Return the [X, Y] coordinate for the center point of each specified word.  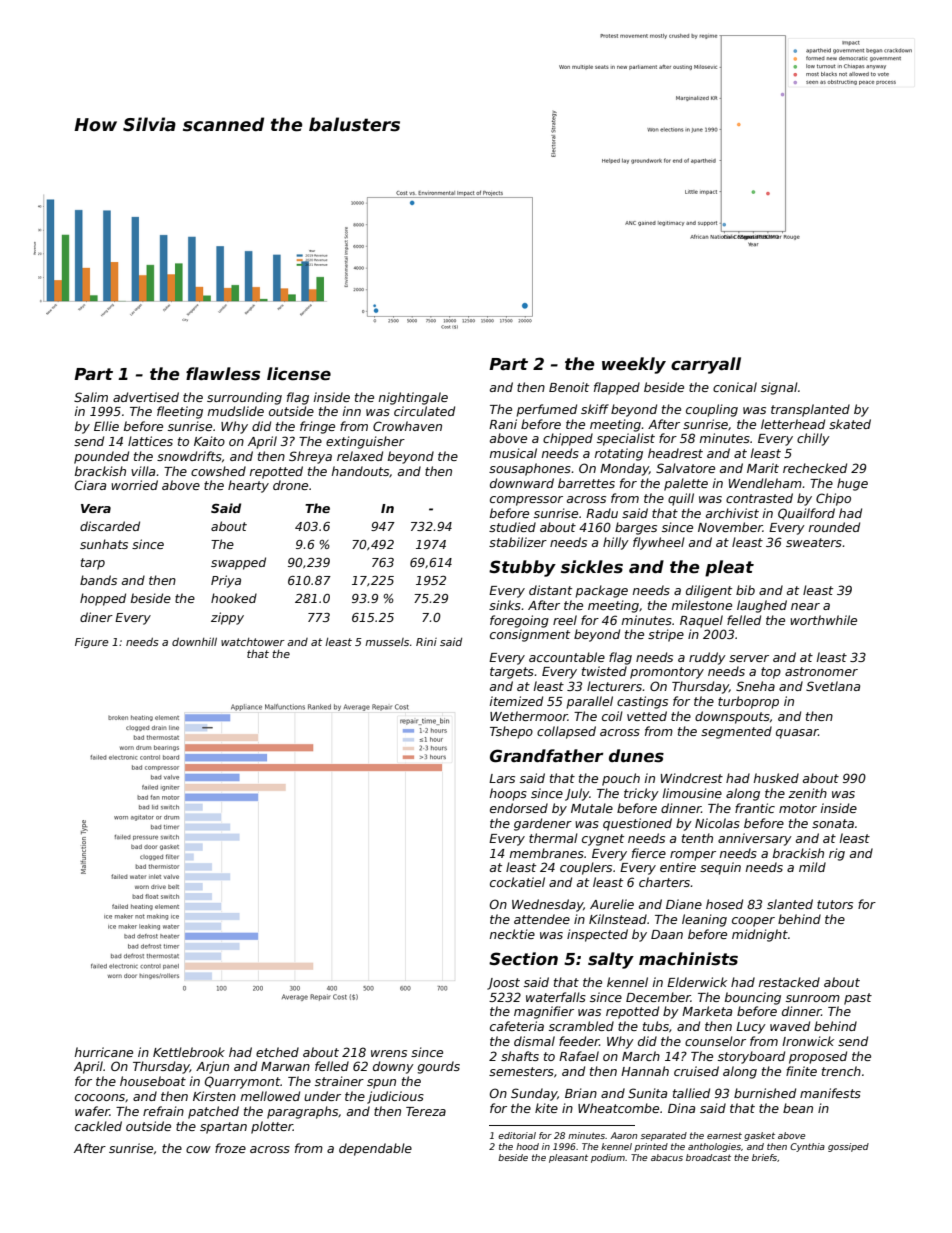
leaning [704, 920]
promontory [667, 673]
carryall [706, 365]
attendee [542, 919]
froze [230, 1148]
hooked [234, 598]
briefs [764, 1157]
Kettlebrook [189, 1052]
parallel [589, 702]
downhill [194, 642]
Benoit [569, 387]
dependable [375, 1149]
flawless [223, 374]
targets [512, 673]
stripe [666, 635]
